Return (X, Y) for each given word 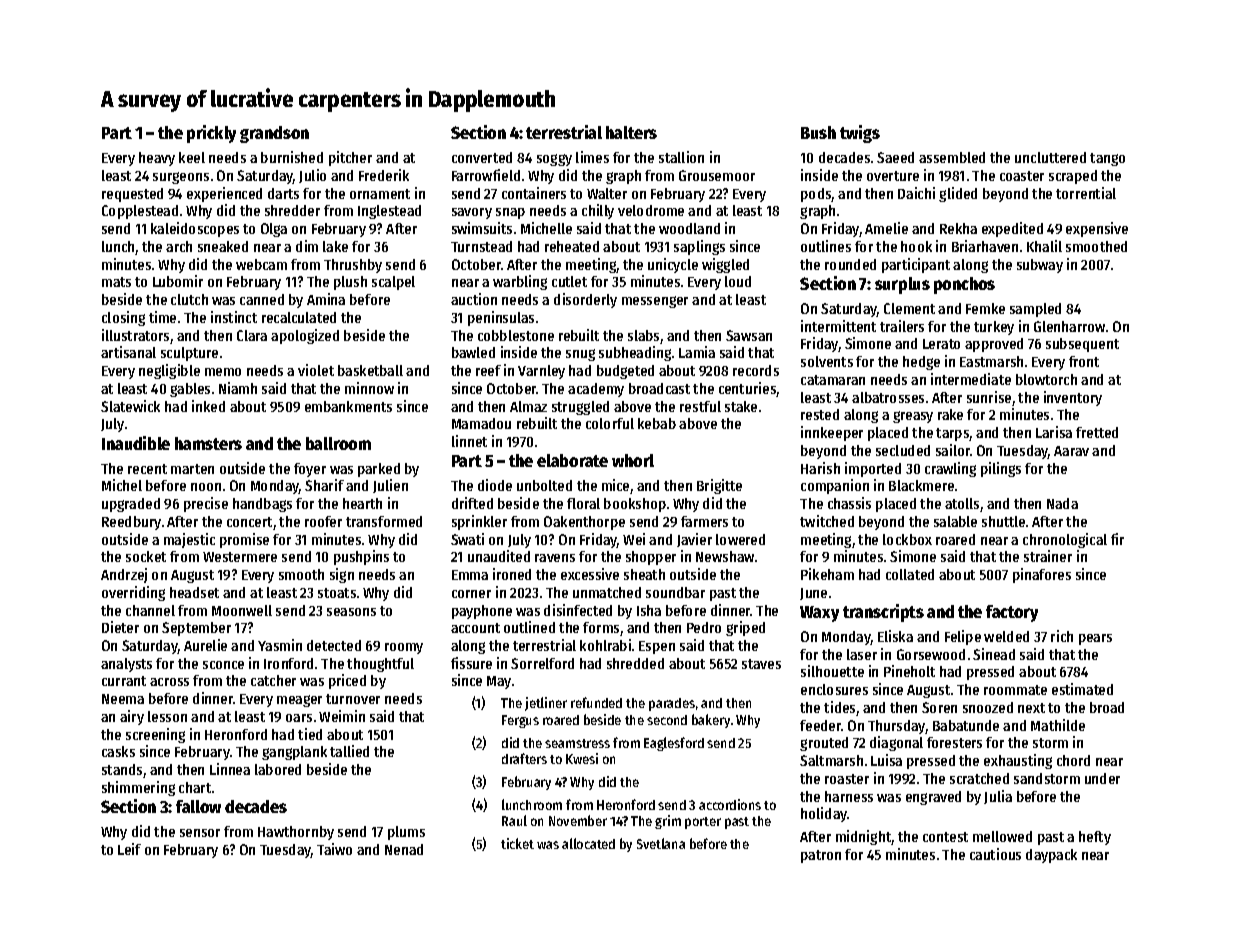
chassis (849, 503)
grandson (274, 134)
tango (1107, 159)
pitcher (350, 158)
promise (244, 540)
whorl (633, 460)
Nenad (404, 849)
